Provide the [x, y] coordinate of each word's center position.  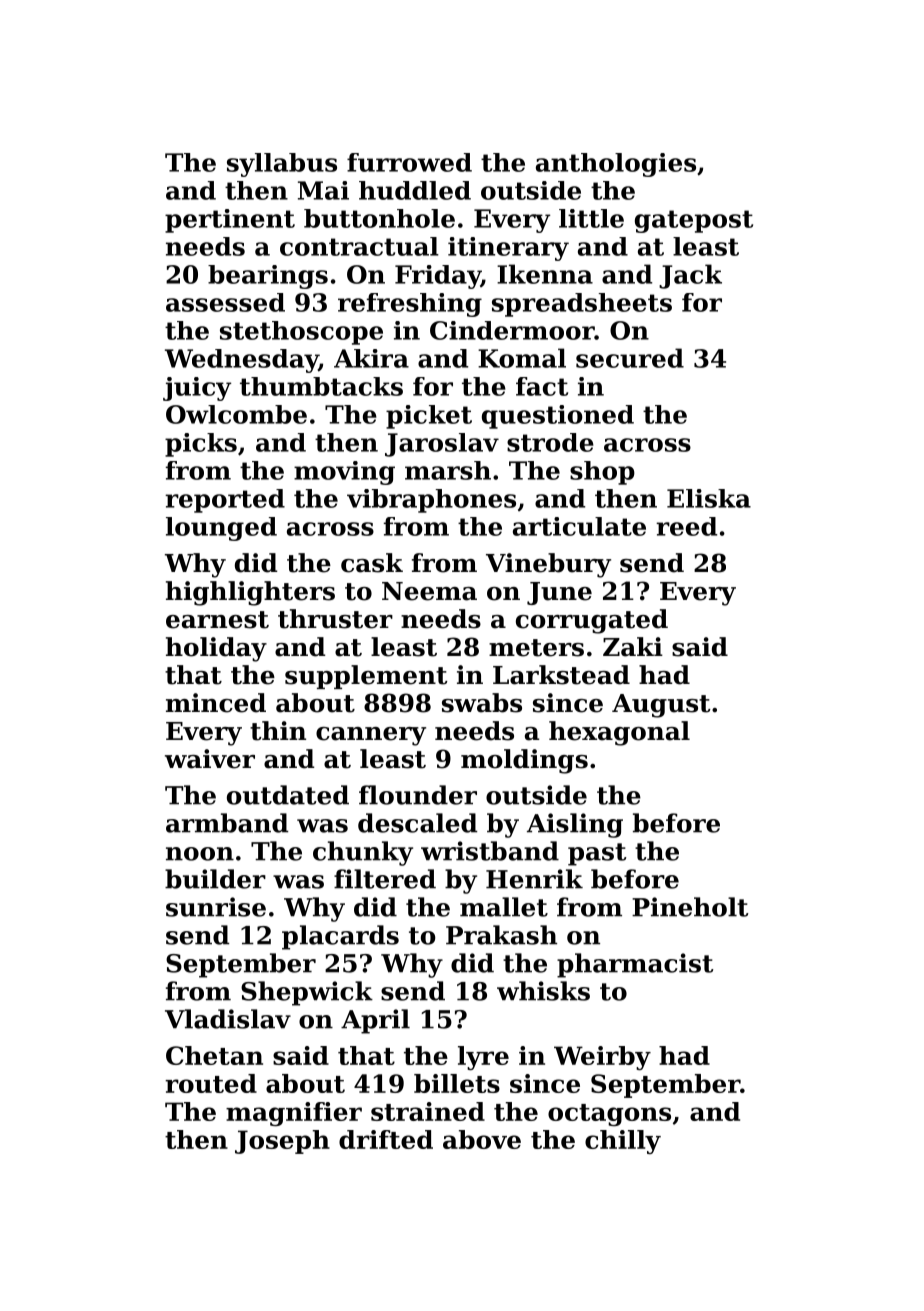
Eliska [709, 498]
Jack [690, 276]
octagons [609, 1115]
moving [344, 473]
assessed [225, 302]
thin [278, 731]
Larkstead [561, 675]
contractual [359, 246]
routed [211, 1083]
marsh [448, 470]
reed [686, 526]
